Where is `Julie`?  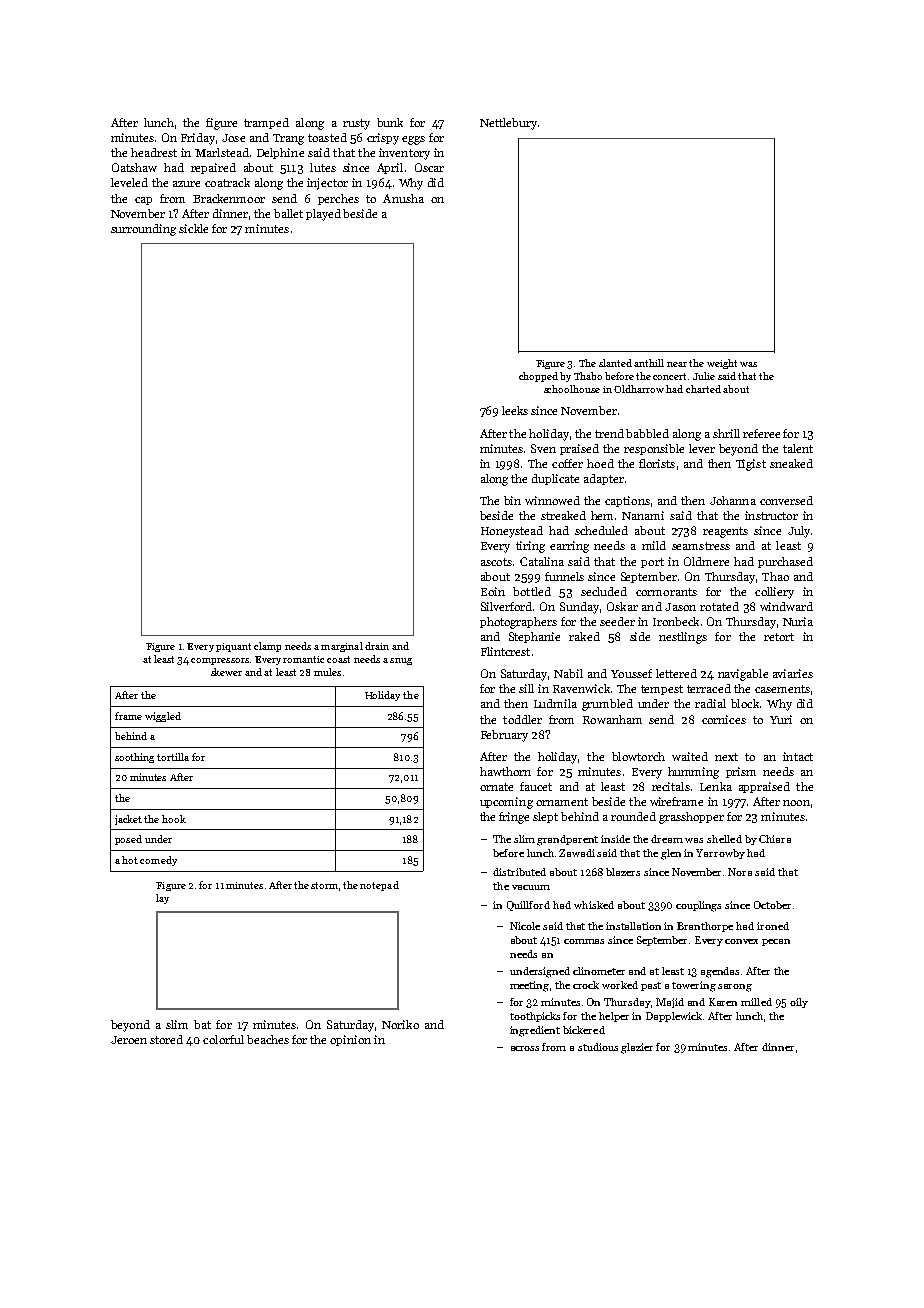 Julie is located at coordinates (704, 376).
